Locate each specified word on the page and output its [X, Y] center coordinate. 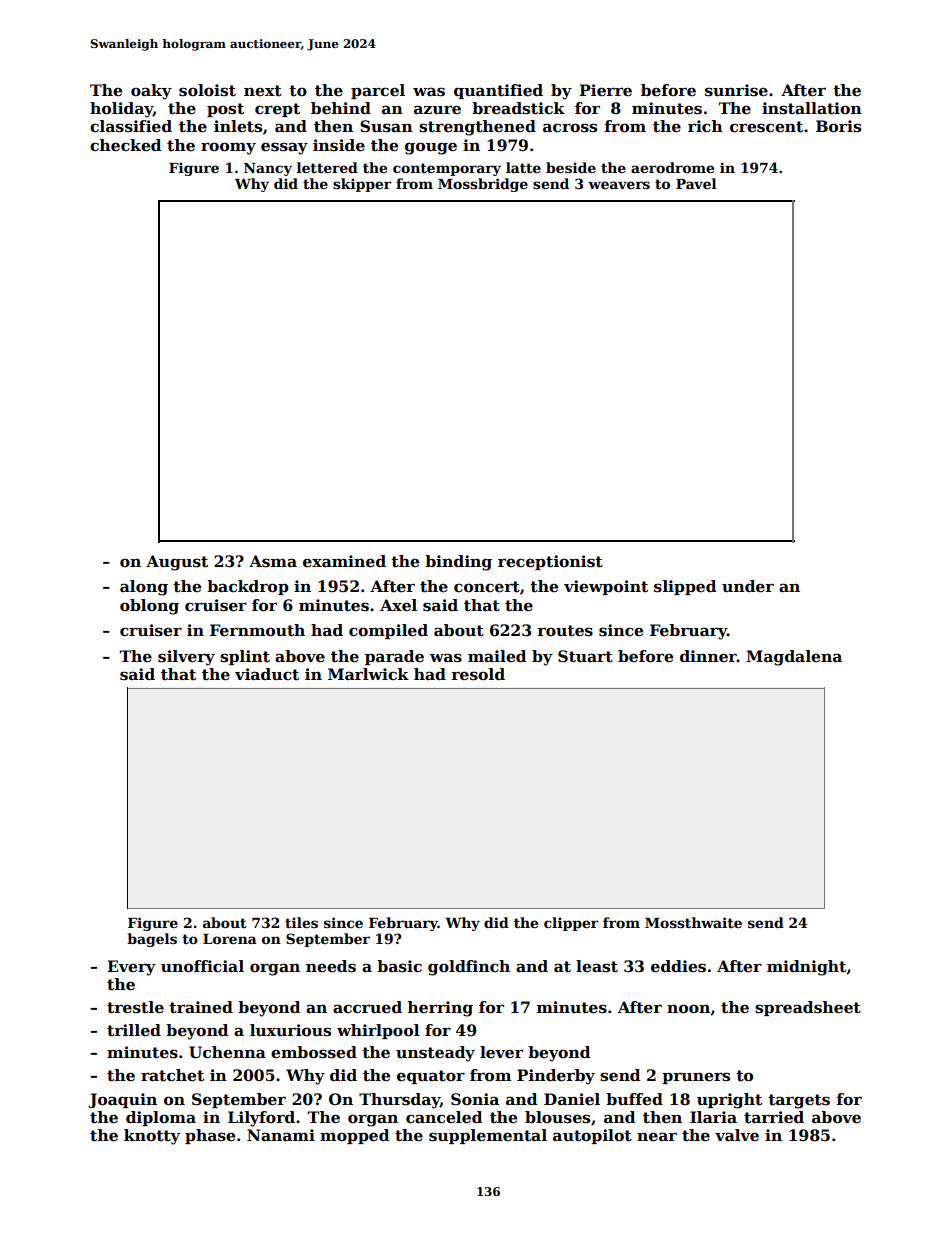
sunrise [736, 90]
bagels [152, 940]
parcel [378, 91]
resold [478, 674]
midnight [807, 968]
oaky [151, 92]
